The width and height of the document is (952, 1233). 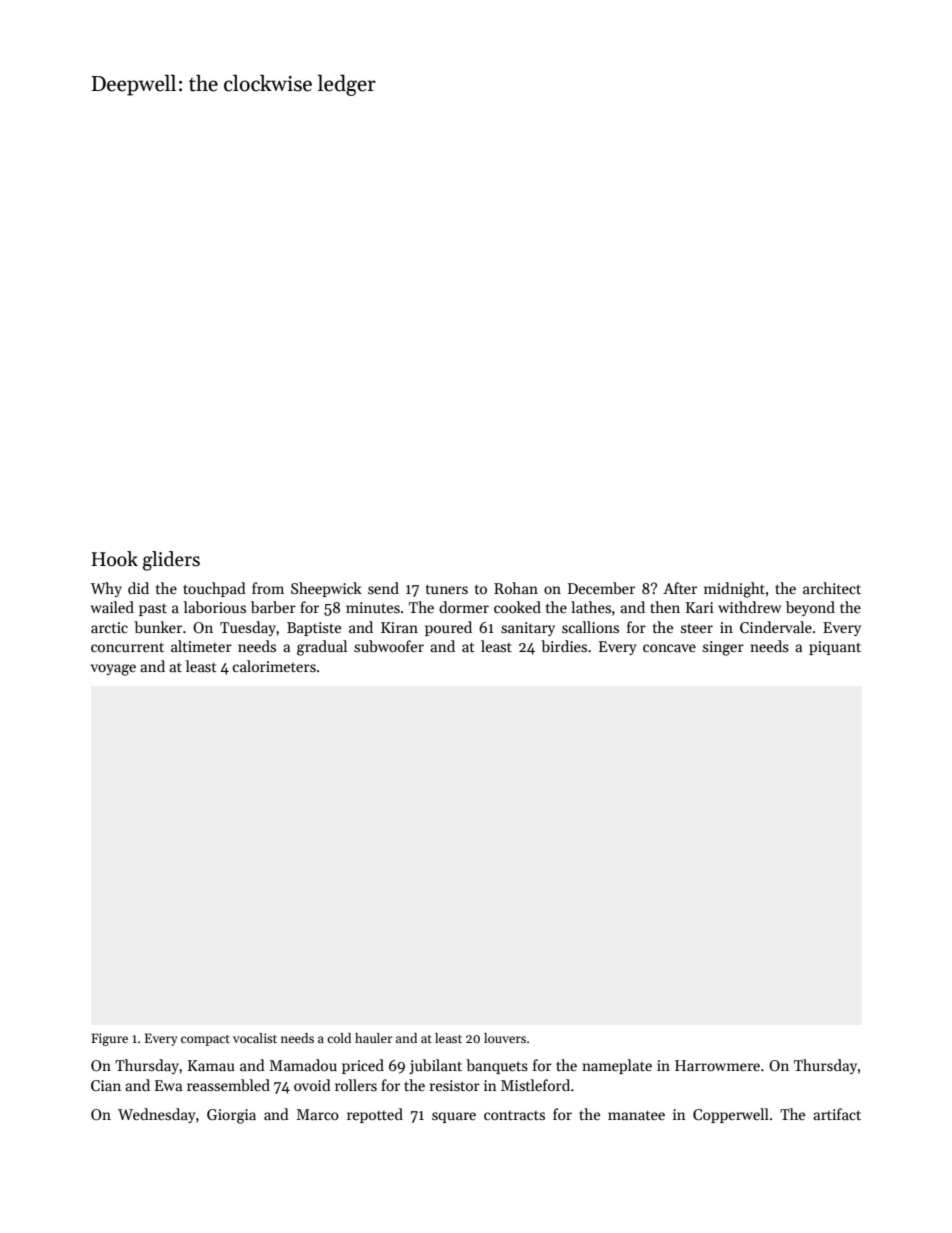 What do you see at coordinates (528, 629) in the document?
I see `sanitary` at bounding box center [528, 629].
